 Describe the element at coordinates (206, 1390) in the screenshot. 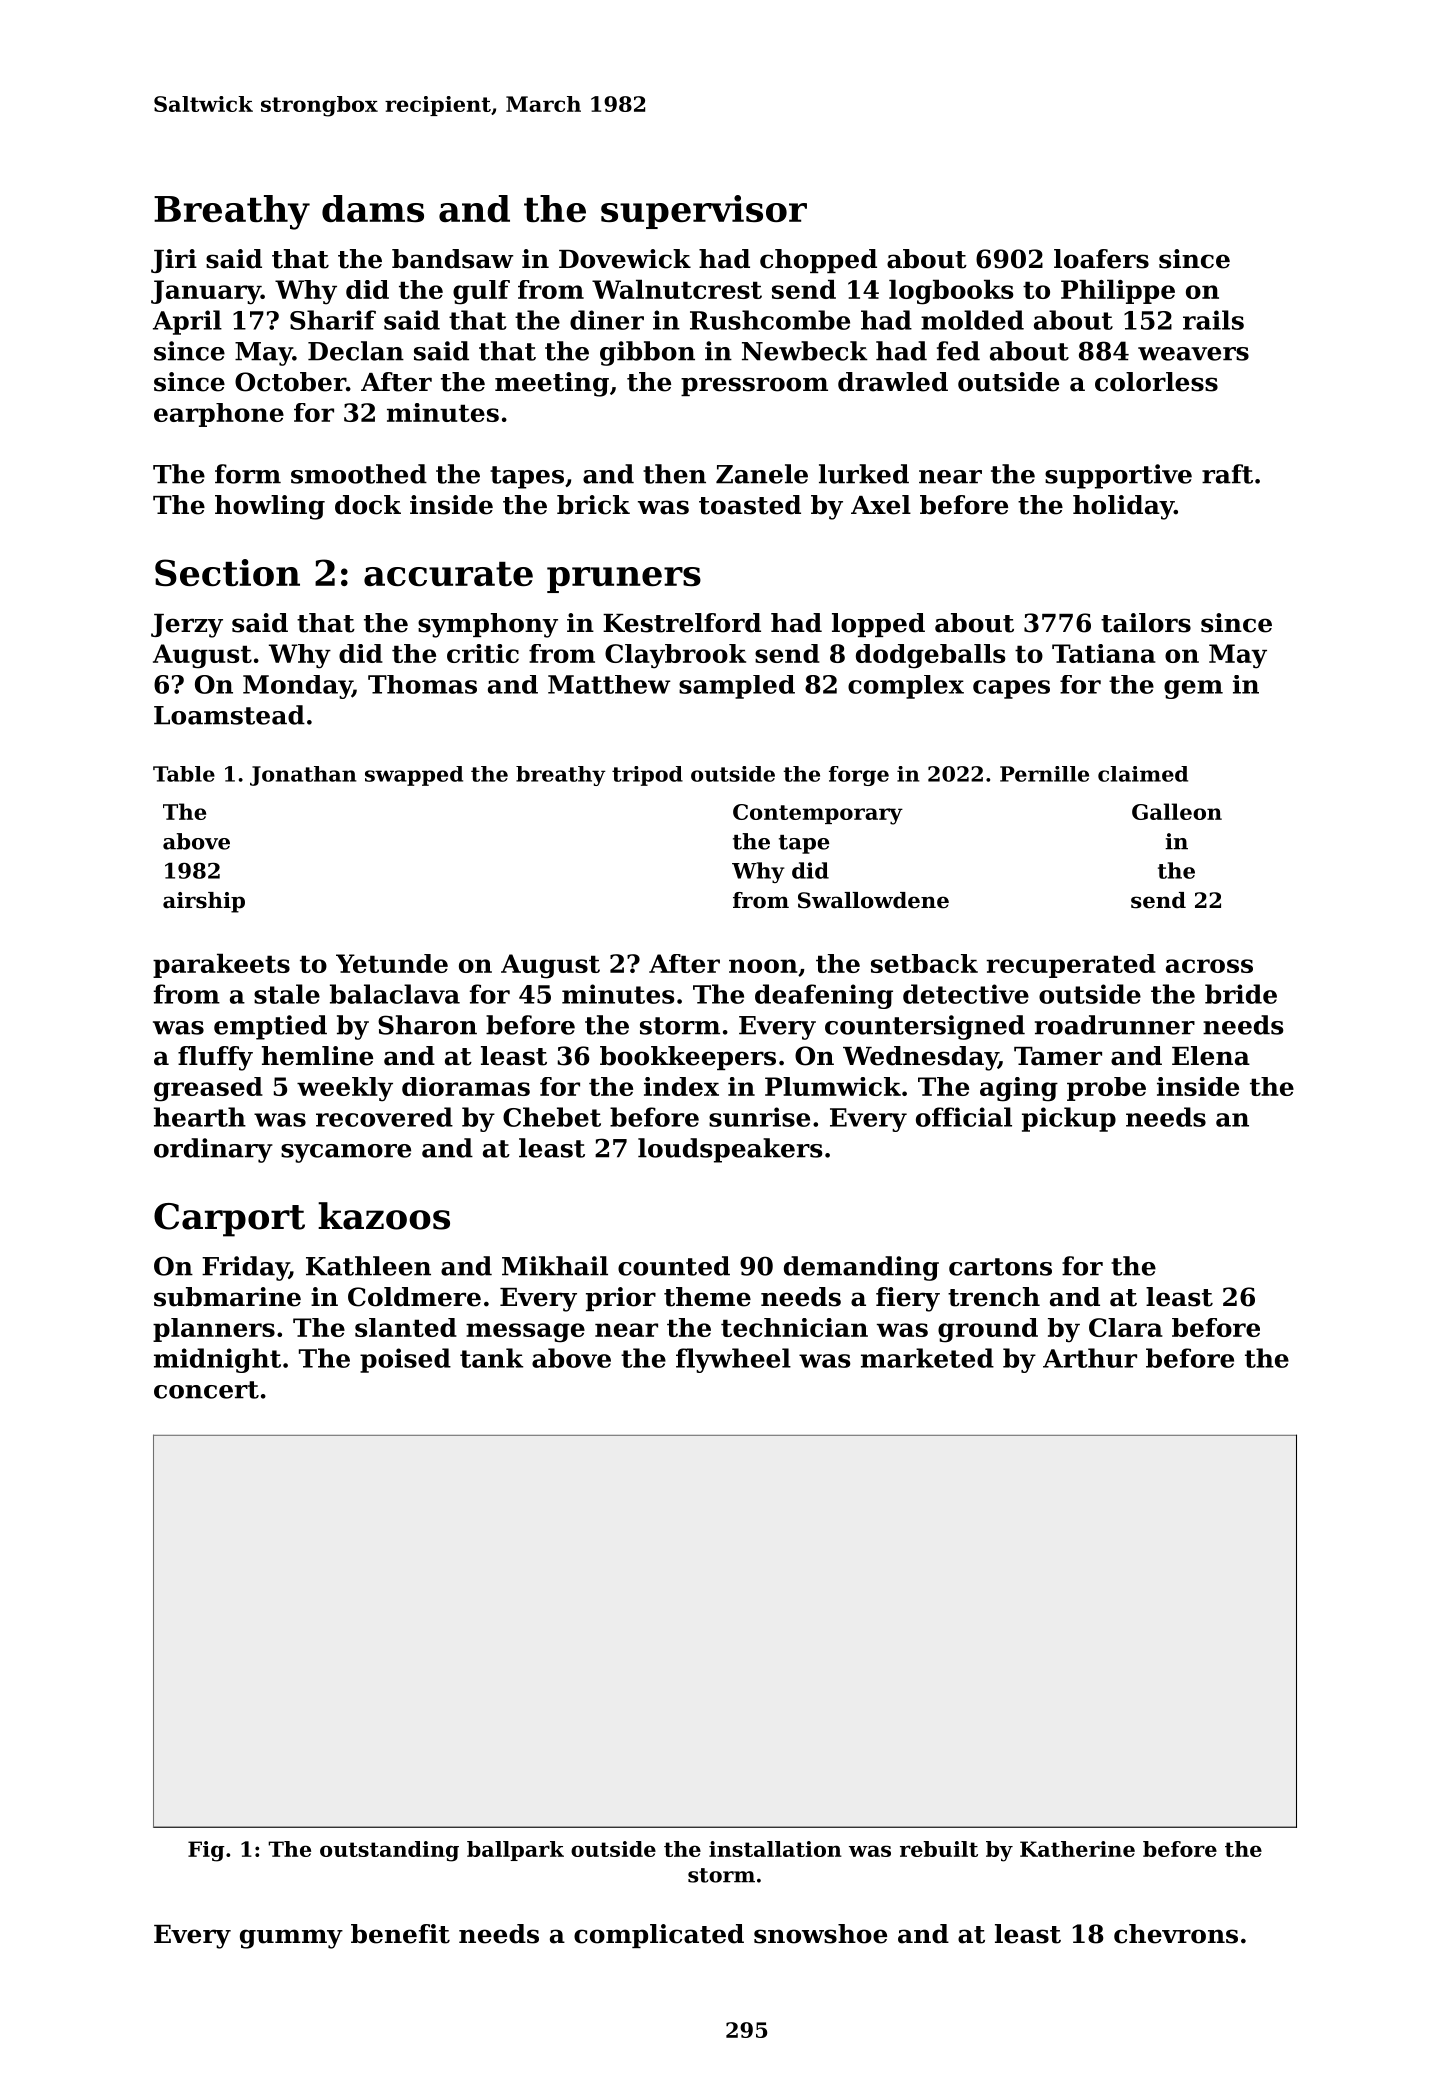

I see `concert` at that location.
